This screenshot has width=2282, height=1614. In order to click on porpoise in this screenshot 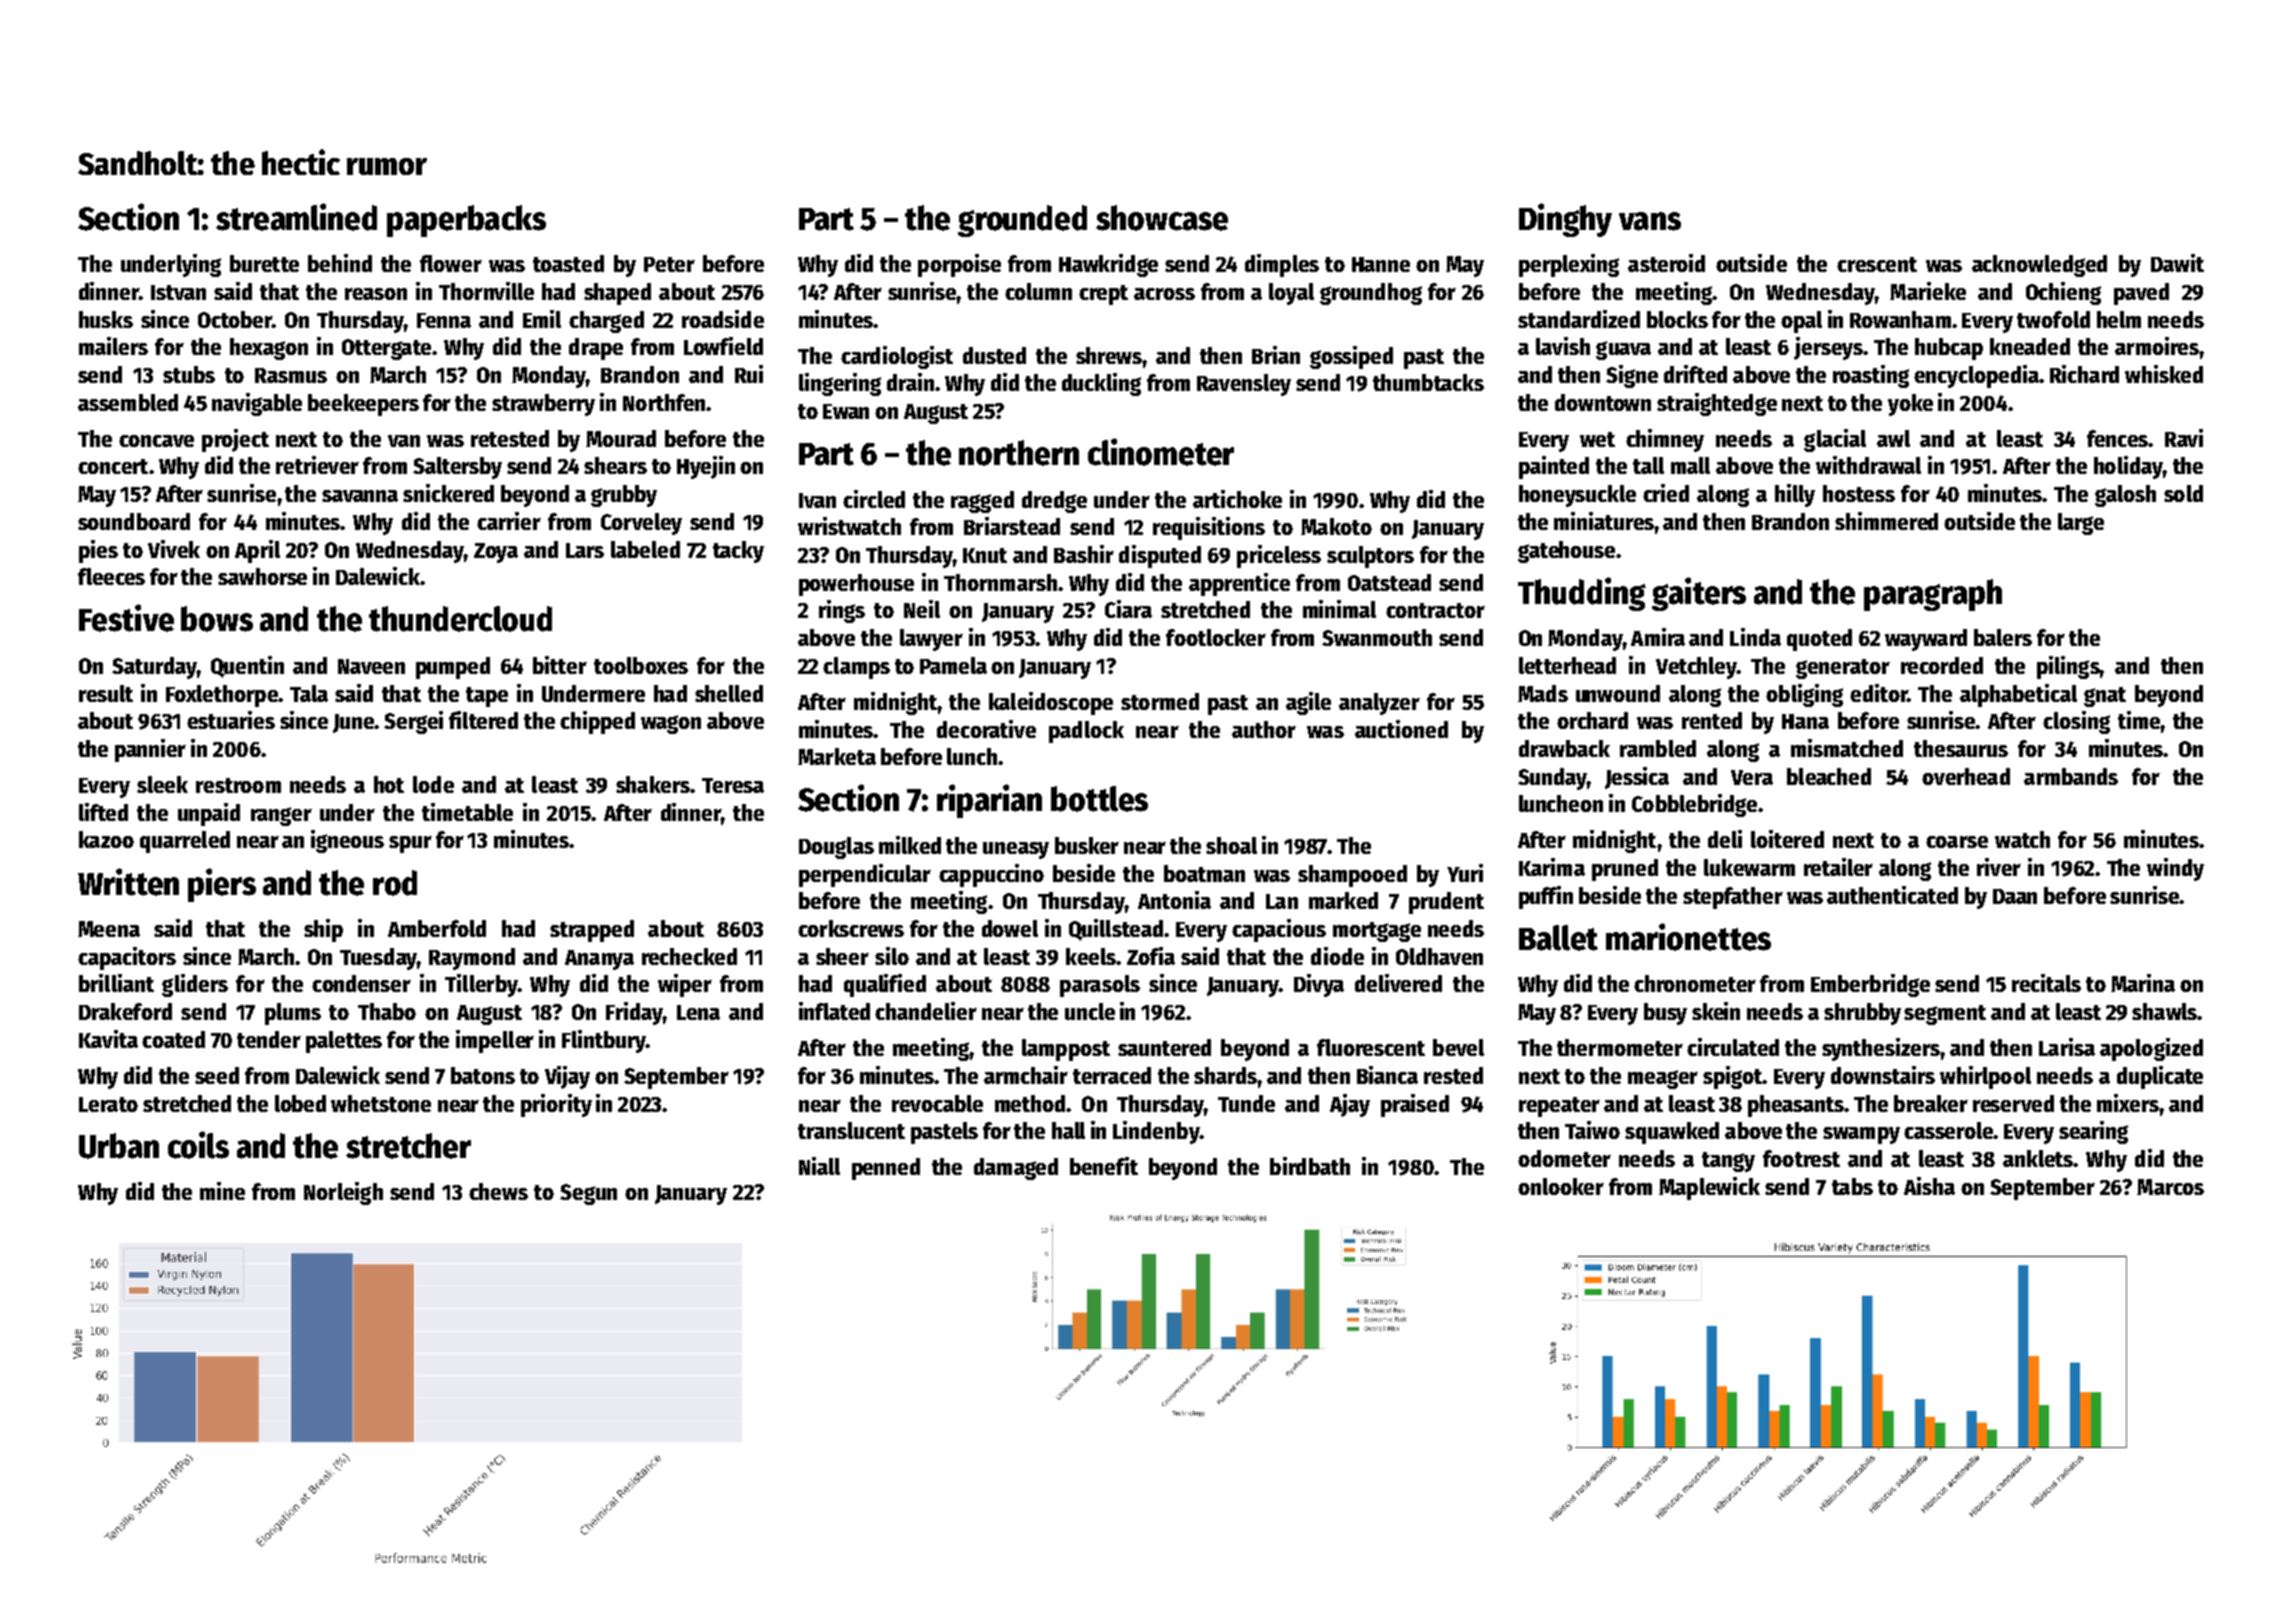, I will do `click(959, 265)`.
